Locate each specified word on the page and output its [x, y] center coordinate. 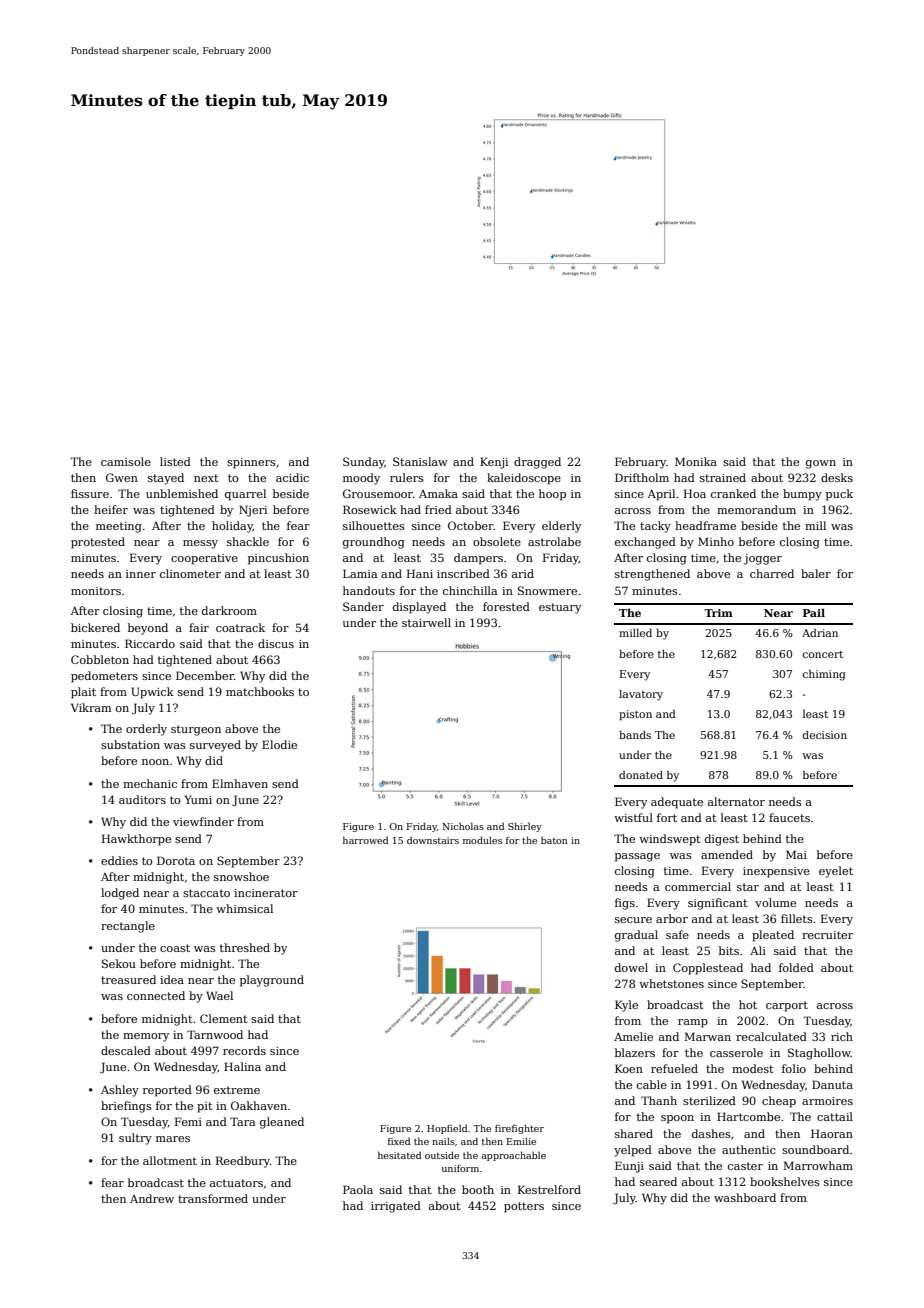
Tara [242, 1121]
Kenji [494, 463]
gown [821, 464]
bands [635, 735]
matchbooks [260, 691]
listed [175, 461]
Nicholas [463, 826]
